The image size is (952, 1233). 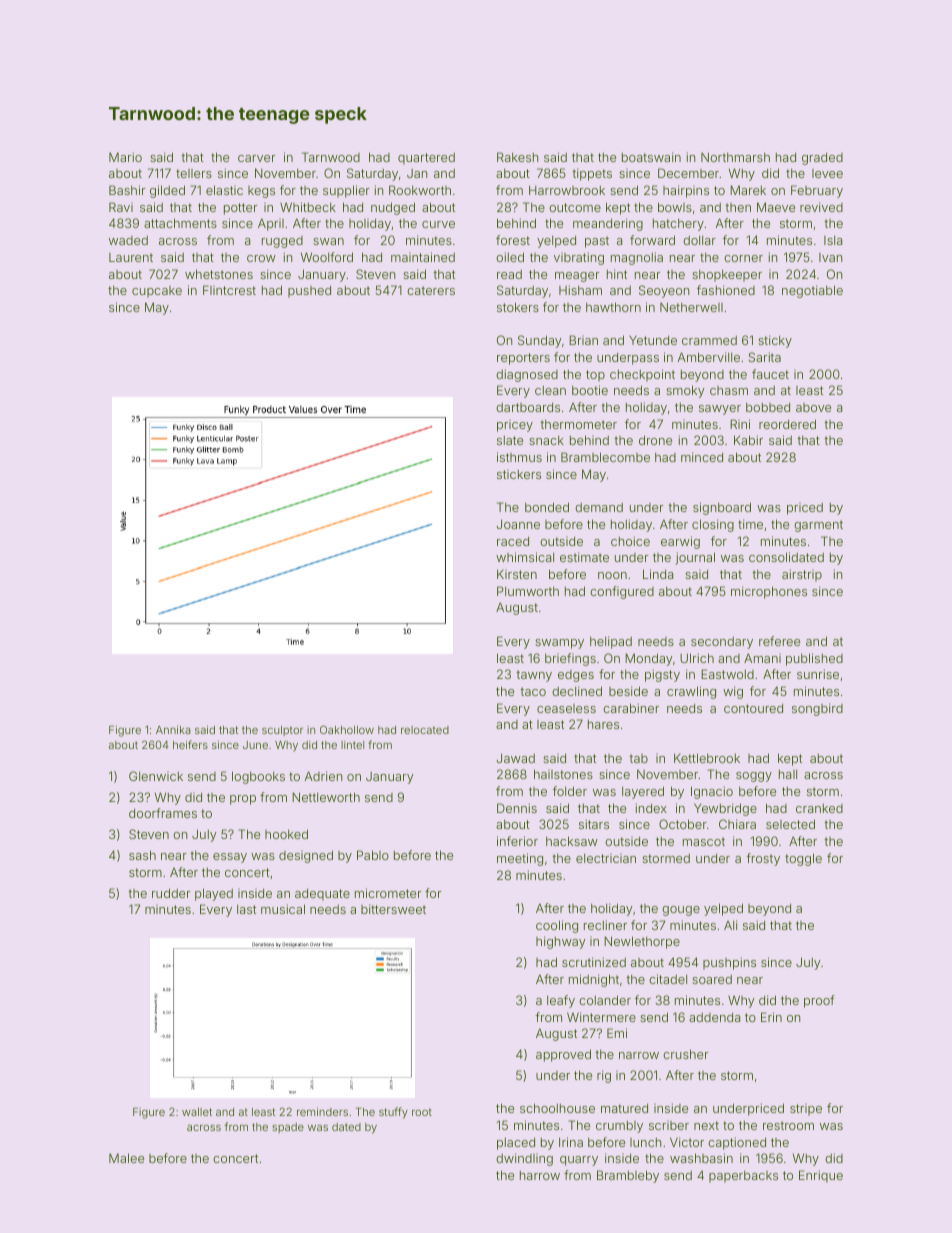 What do you see at coordinates (720, 410) in the screenshot?
I see `sawyer` at bounding box center [720, 410].
